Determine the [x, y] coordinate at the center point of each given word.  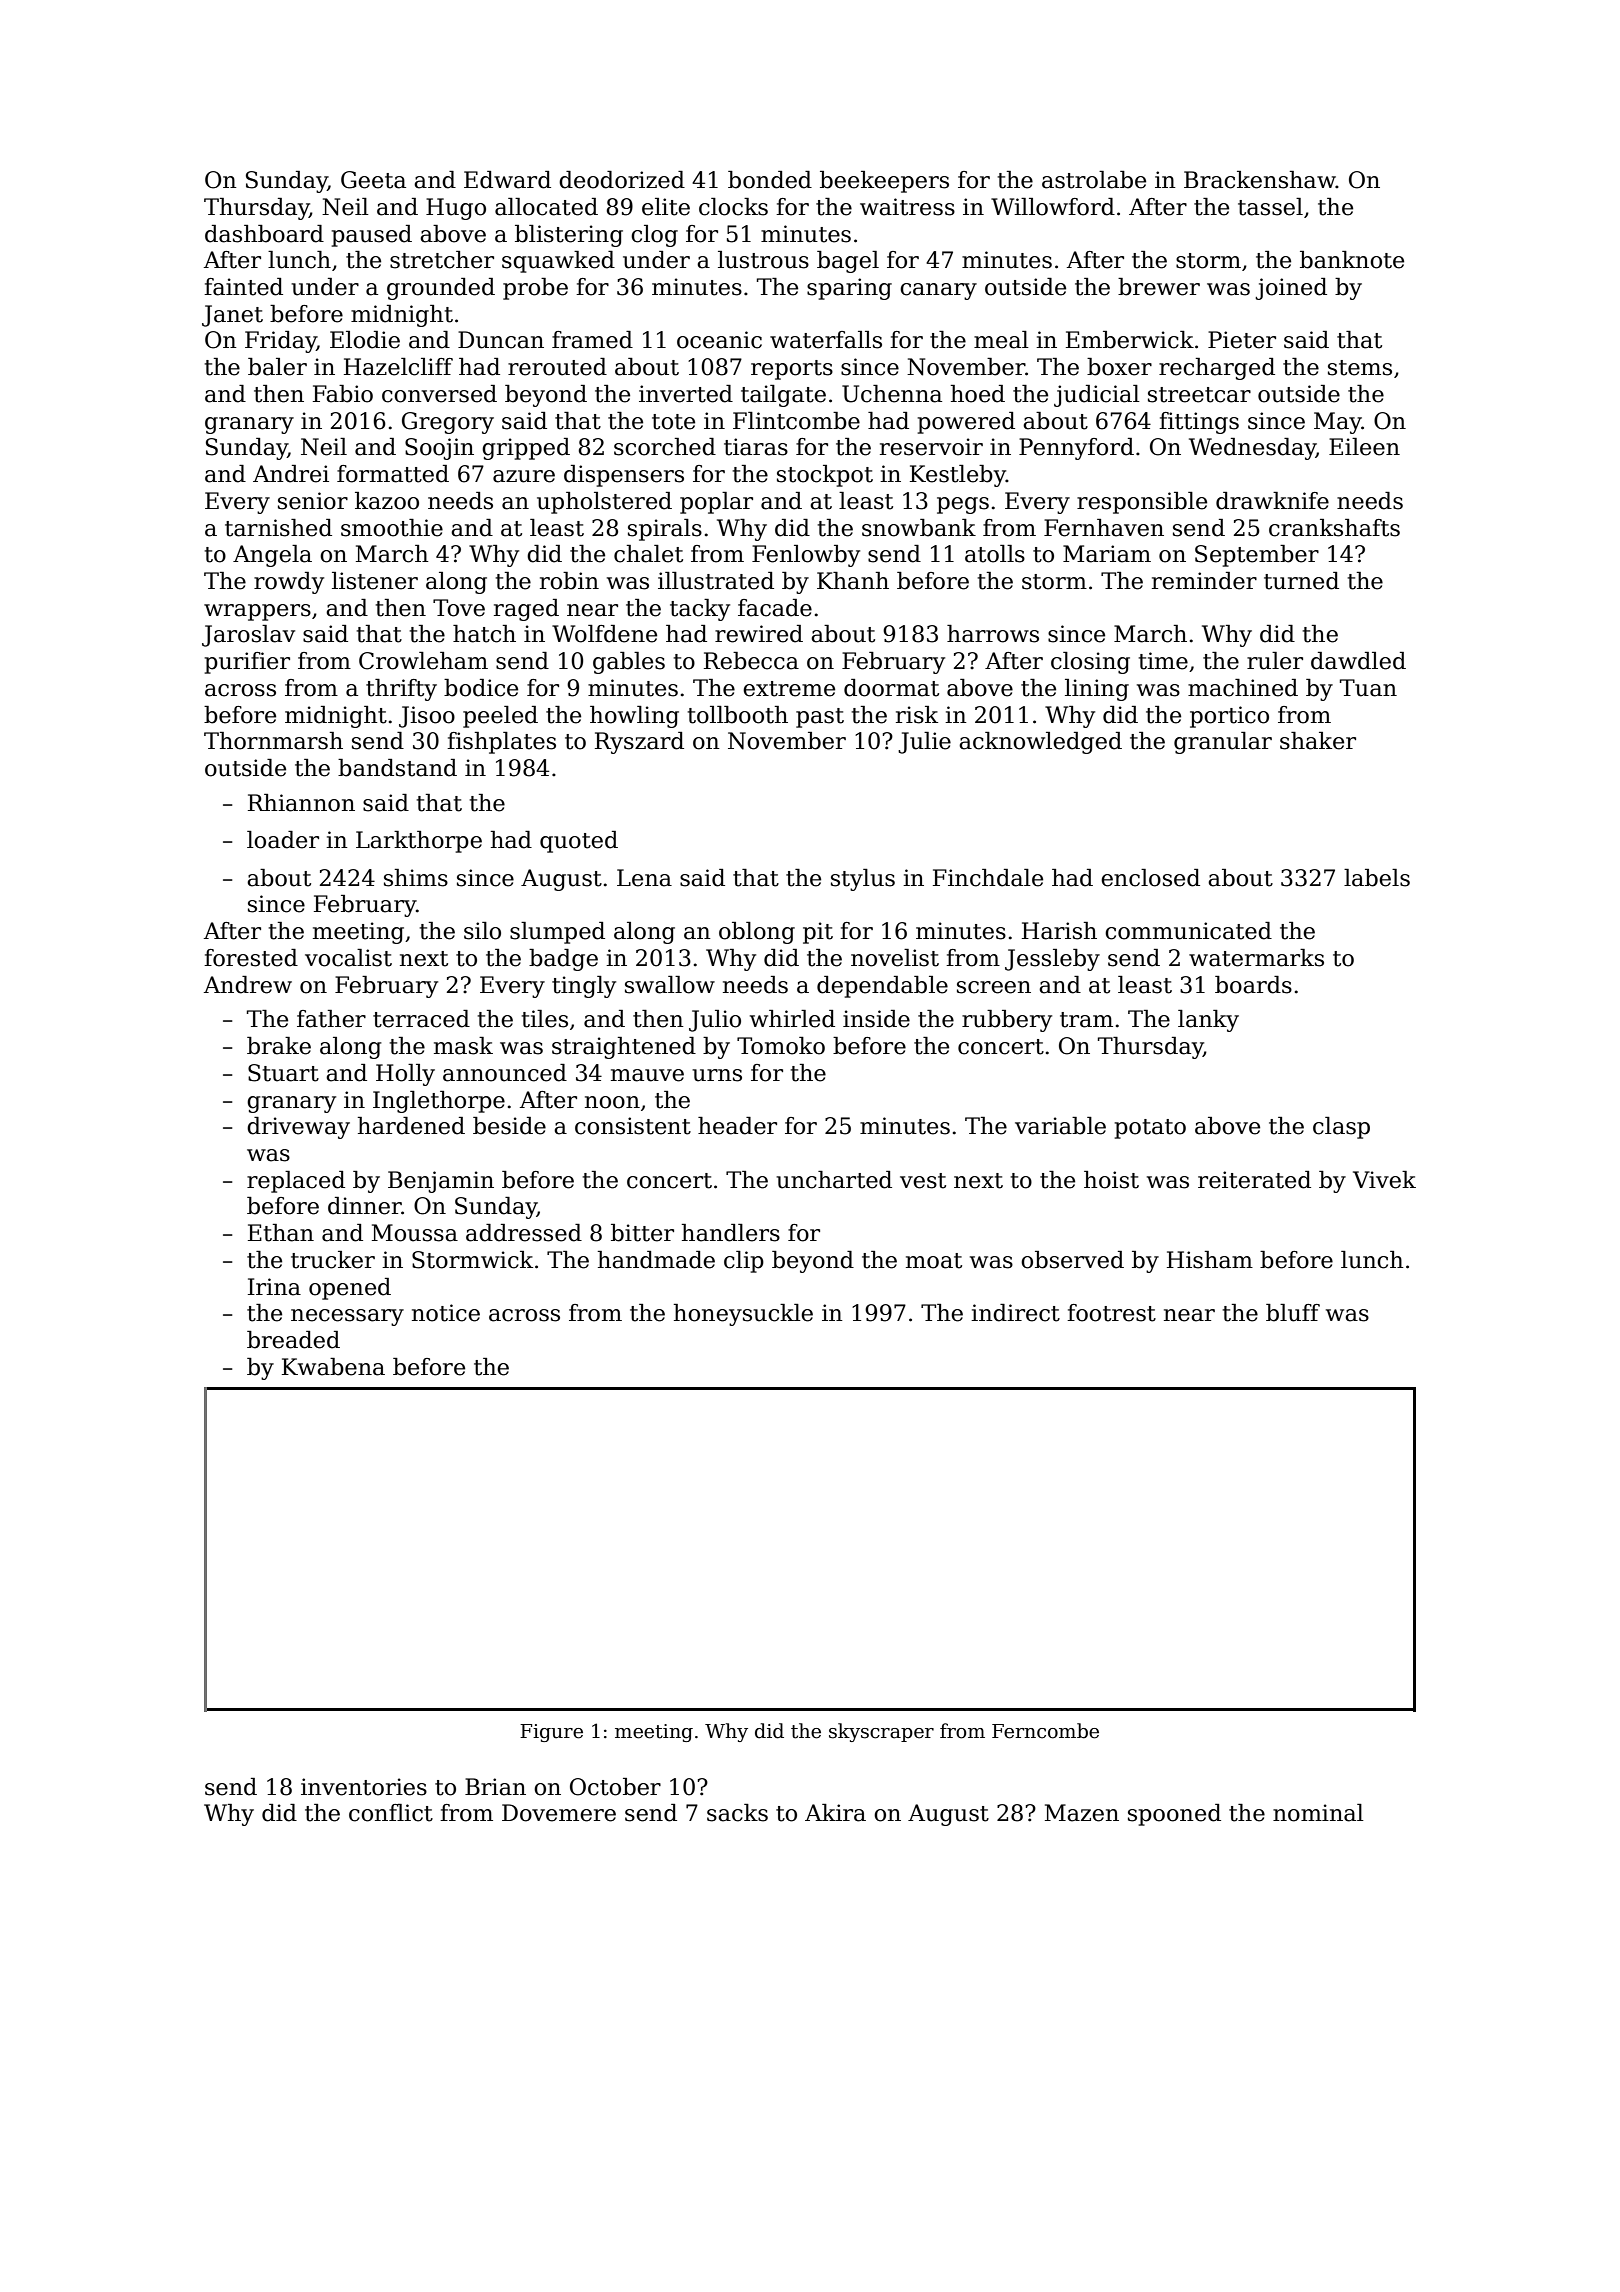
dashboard [264, 234]
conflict [391, 1813]
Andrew [248, 985]
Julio [715, 1021]
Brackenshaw [1260, 180]
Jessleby [1052, 960]
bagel [848, 262]
